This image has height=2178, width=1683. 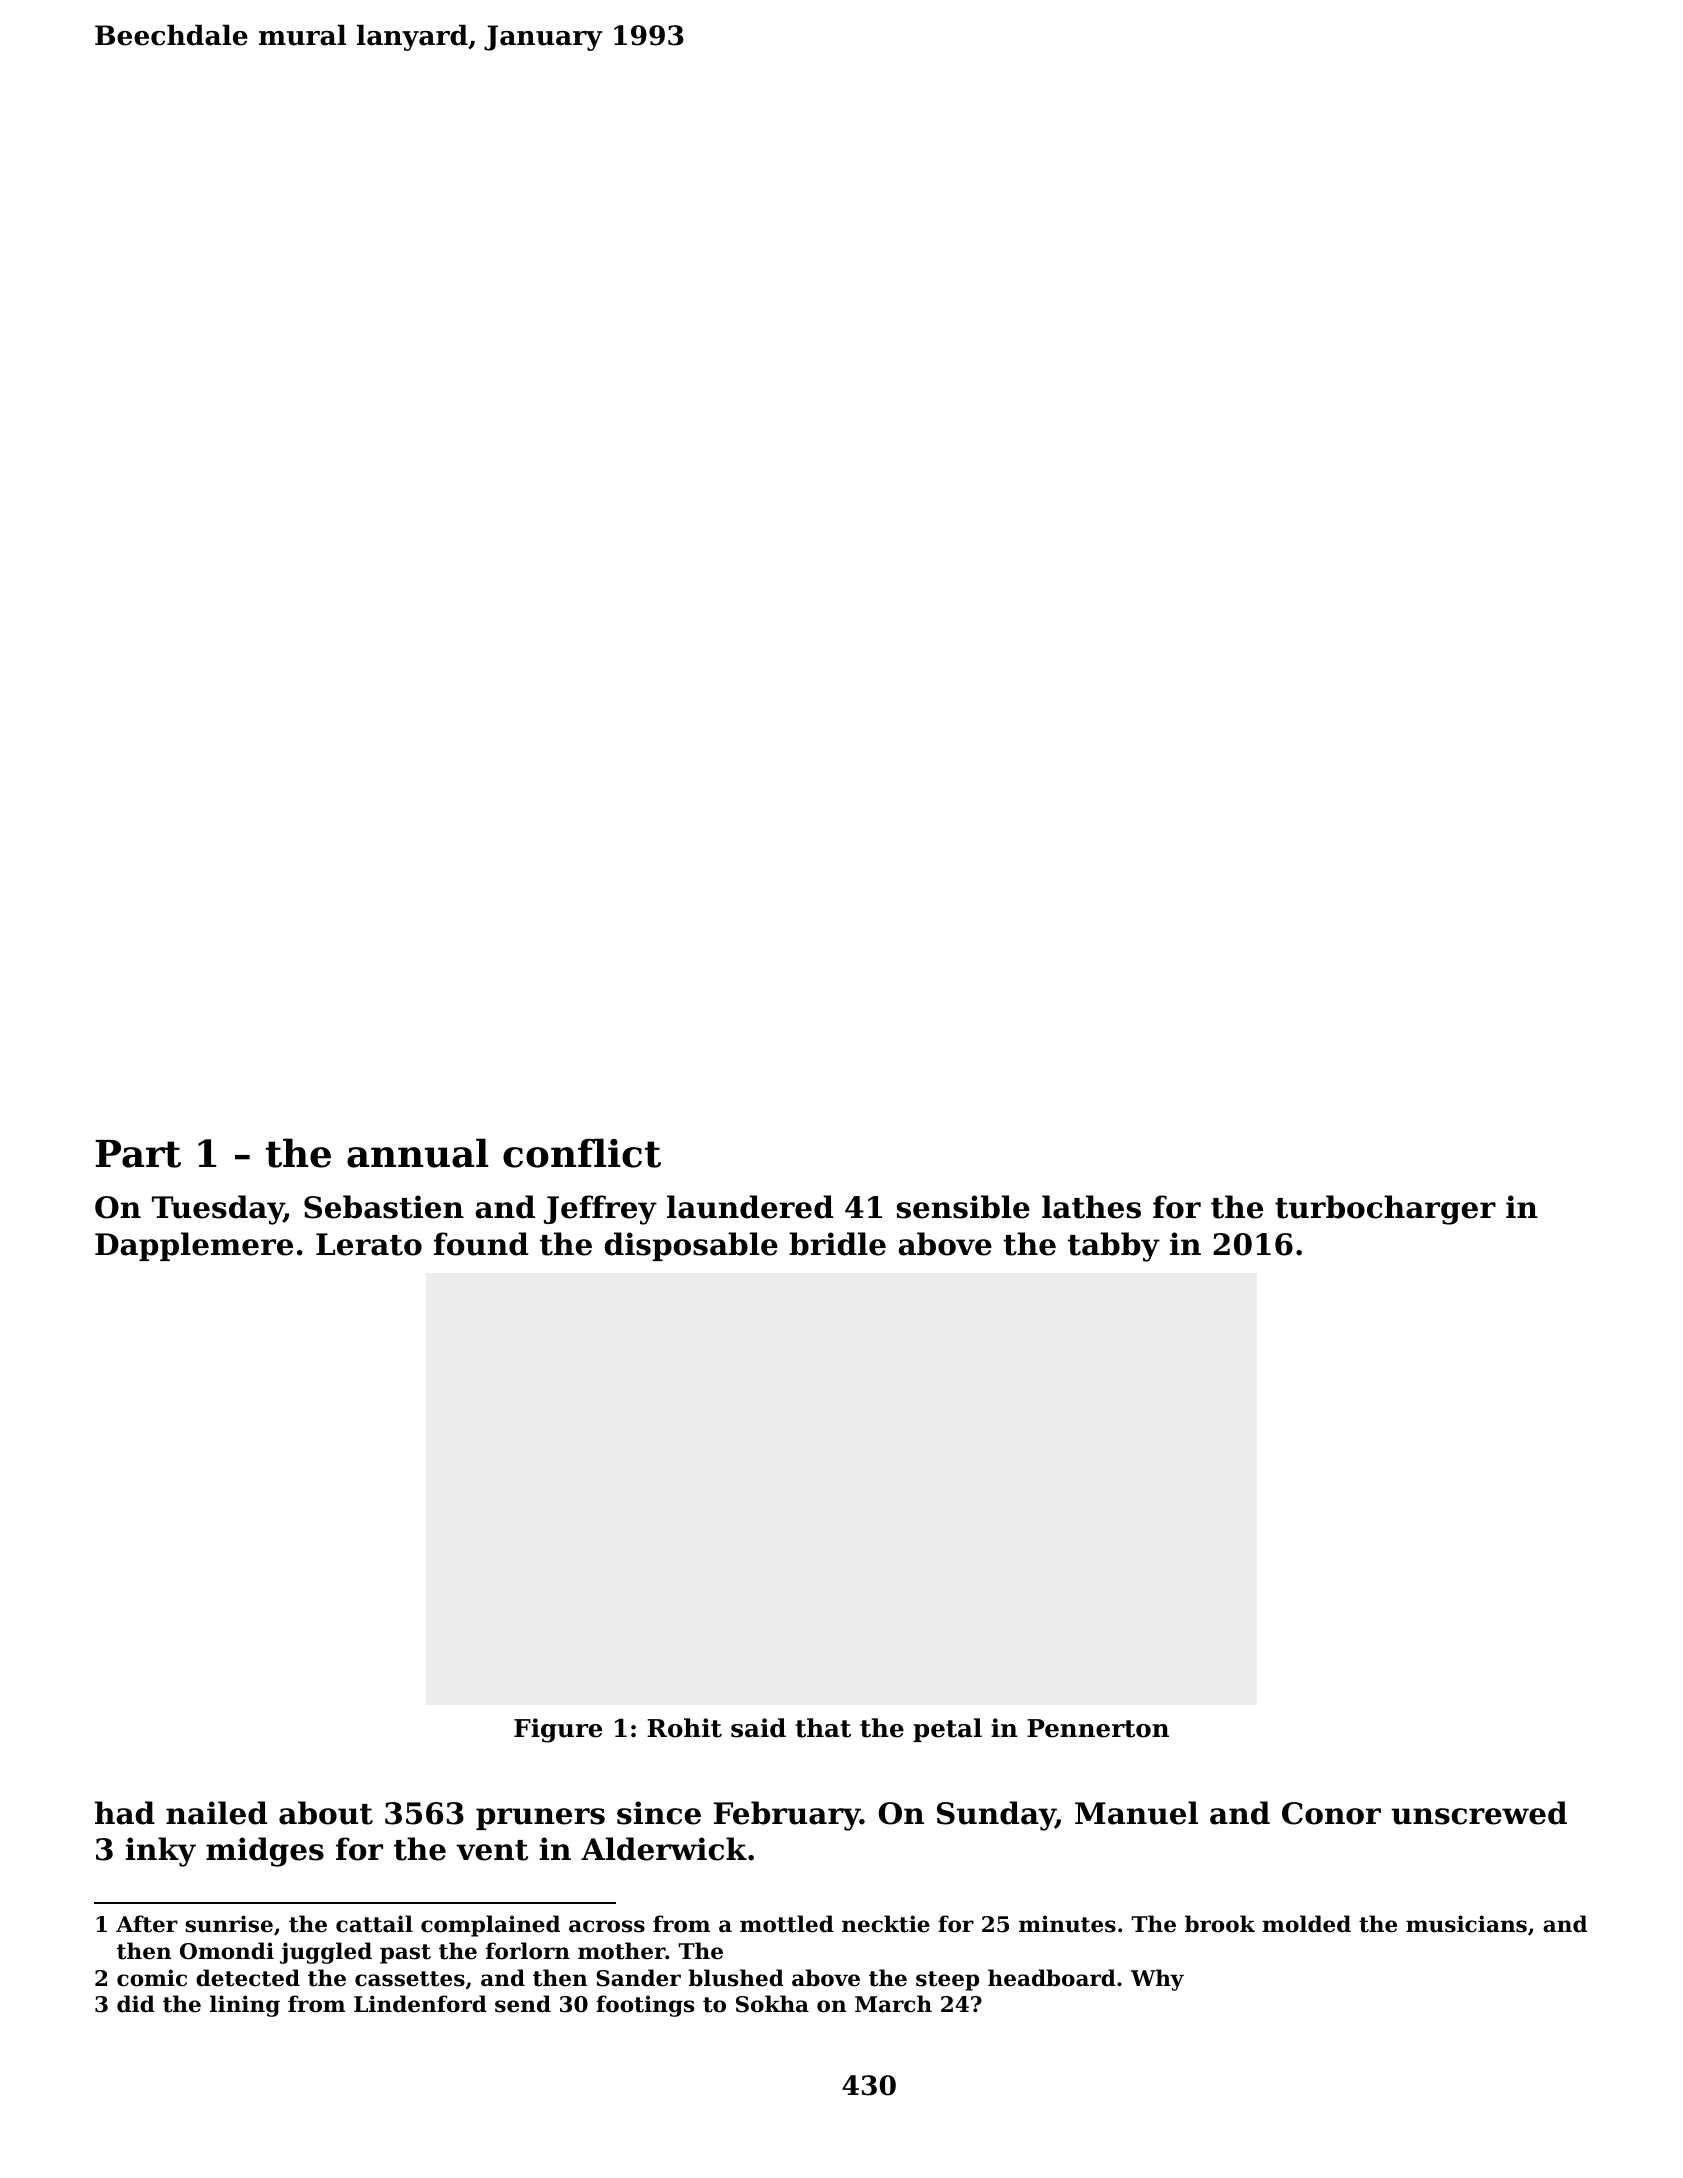 I want to click on annual, so click(x=417, y=1153).
